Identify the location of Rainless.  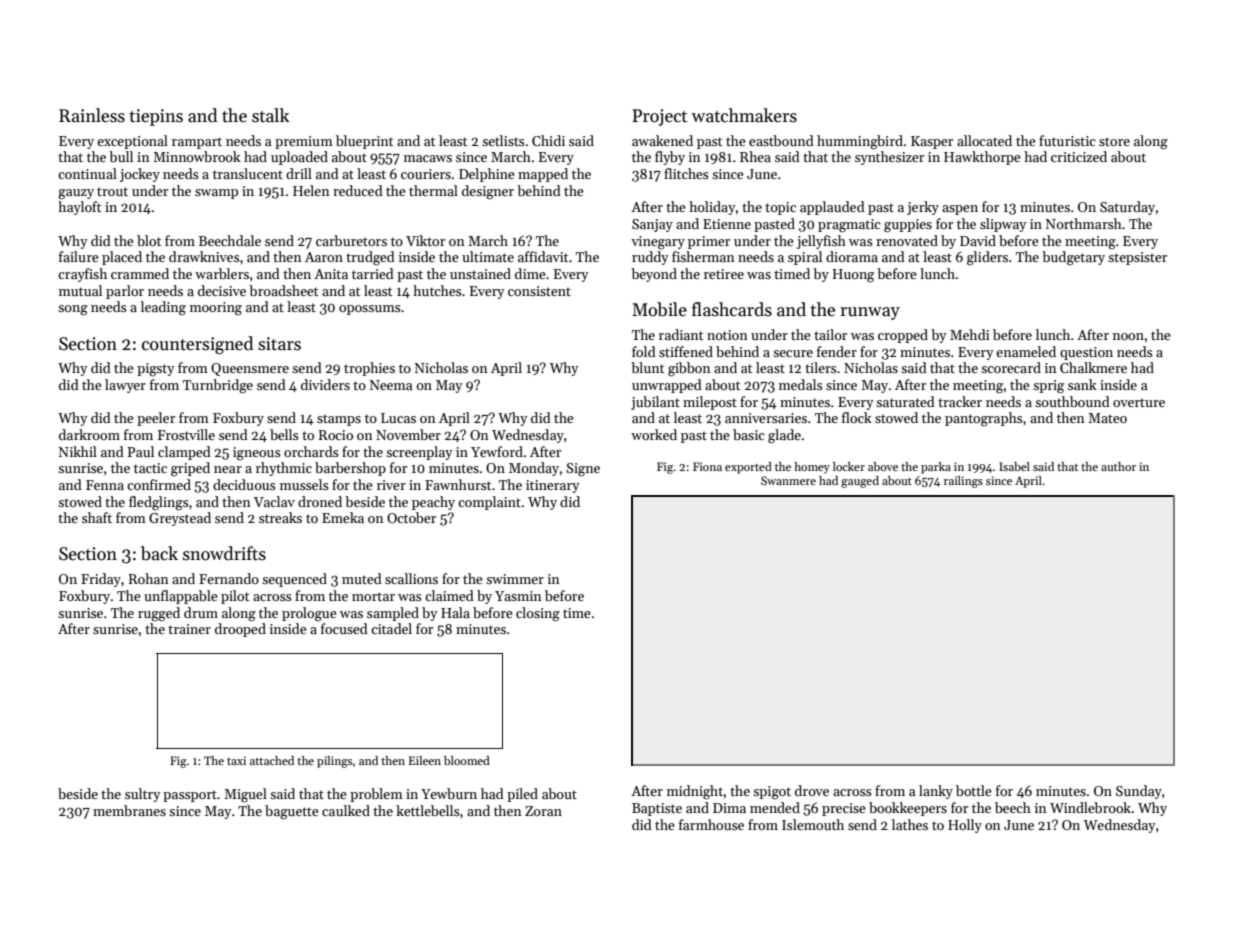
(92, 115).
